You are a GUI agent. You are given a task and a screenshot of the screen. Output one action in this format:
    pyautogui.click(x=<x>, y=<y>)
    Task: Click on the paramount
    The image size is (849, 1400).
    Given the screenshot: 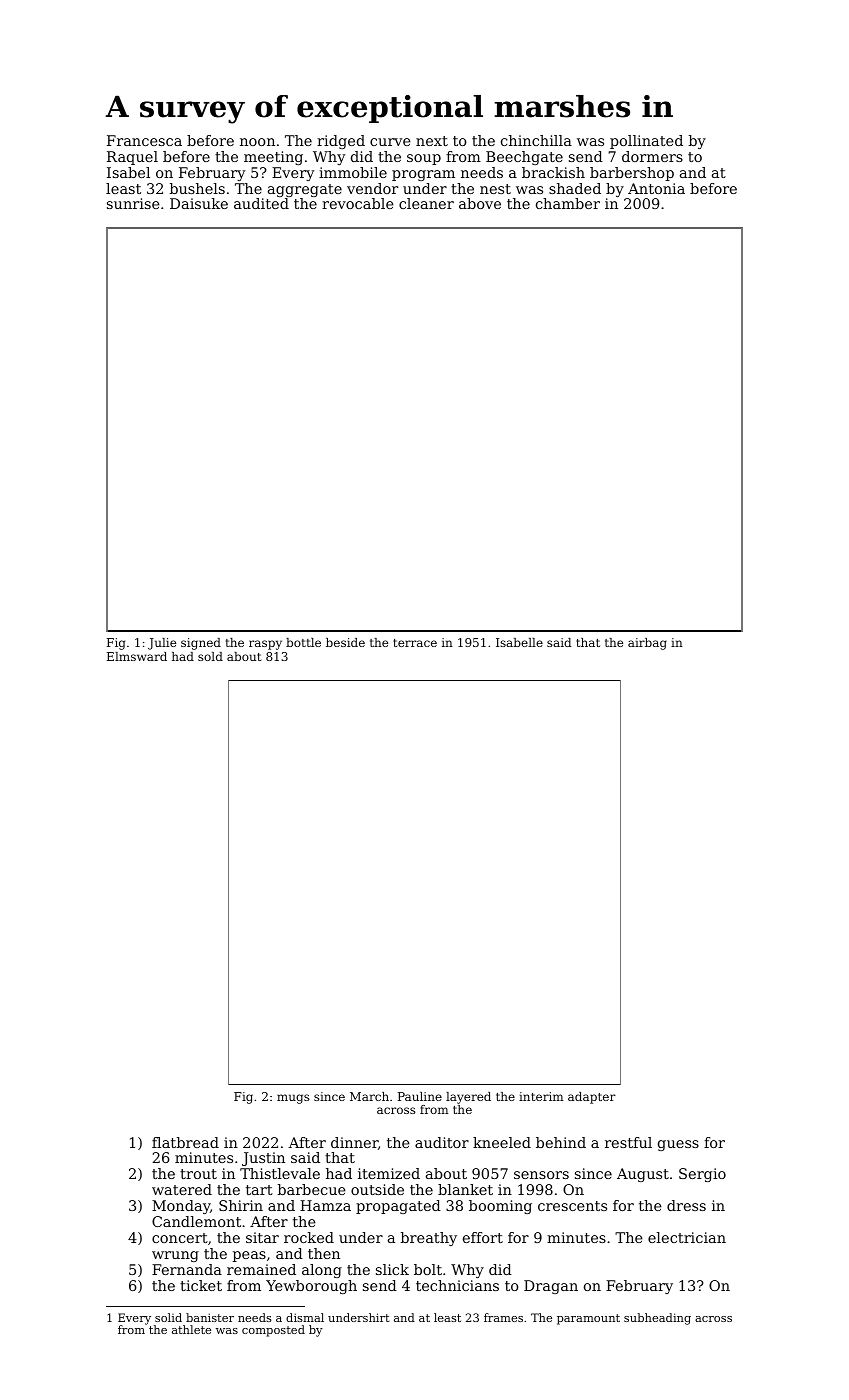 What is the action you would take?
    pyautogui.click(x=588, y=1319)
